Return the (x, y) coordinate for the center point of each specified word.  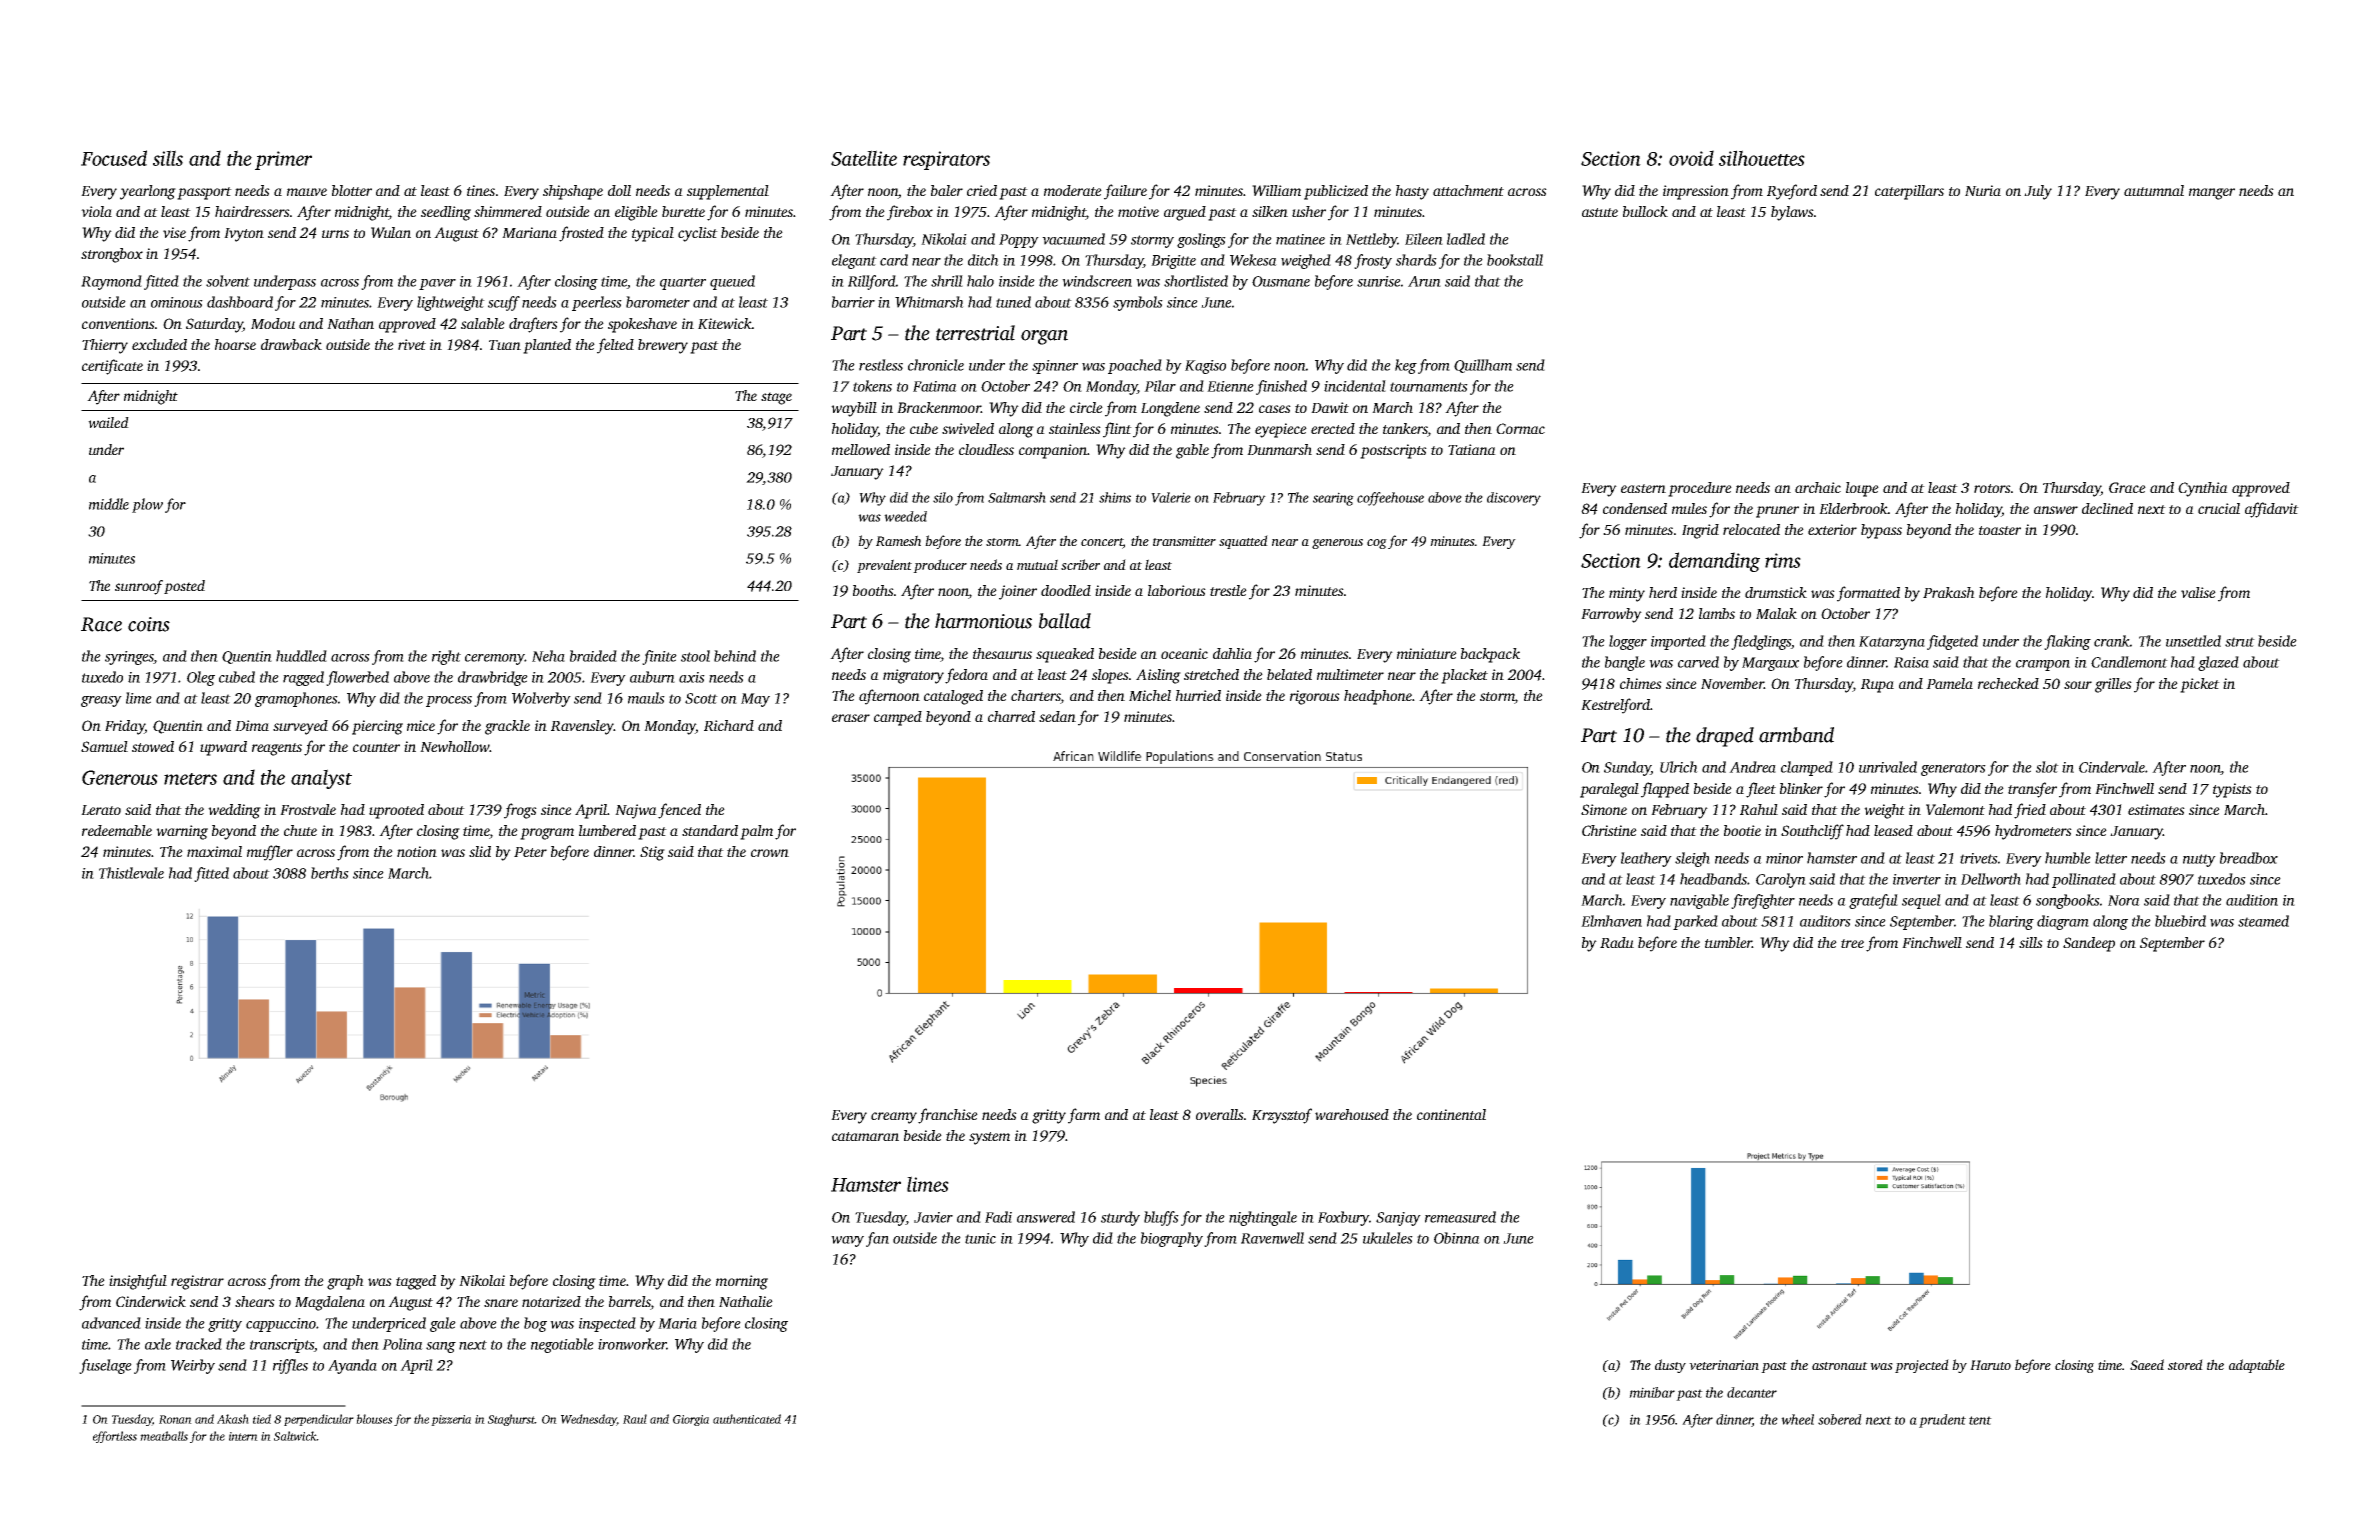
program (547, 834)
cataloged (953, 697)
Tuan (505, 345)
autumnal (2154, 190)
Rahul (1759, 809)
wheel (1797, 1419)
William (1276, 190)
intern (243, 1436)
